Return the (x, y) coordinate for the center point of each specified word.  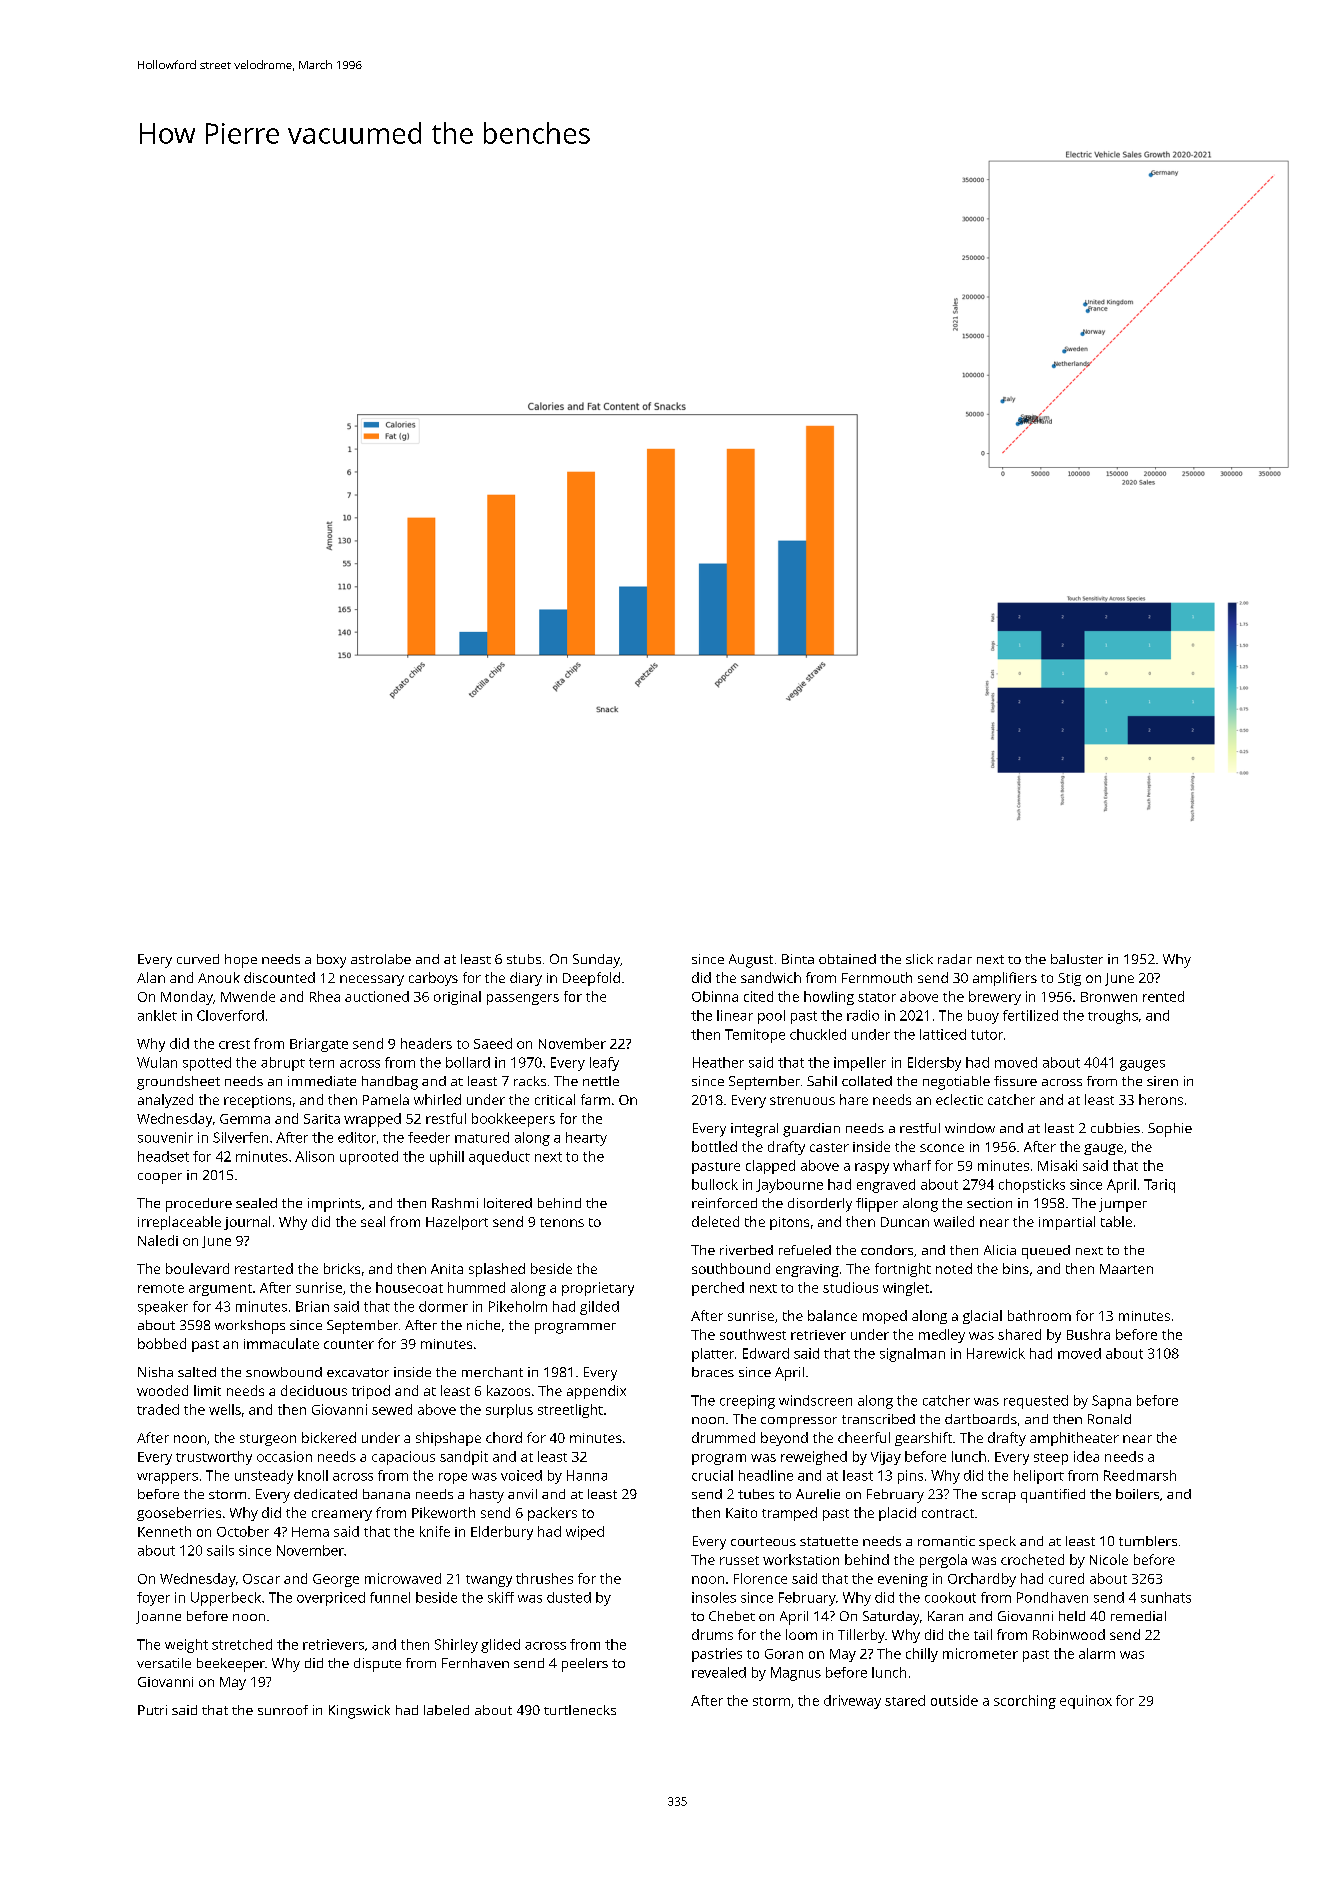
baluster (1077, 959)
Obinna (715, 996)
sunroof (283, 1710)
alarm (1097, 1653)
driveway (852, 1702)
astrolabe (381, 959)
